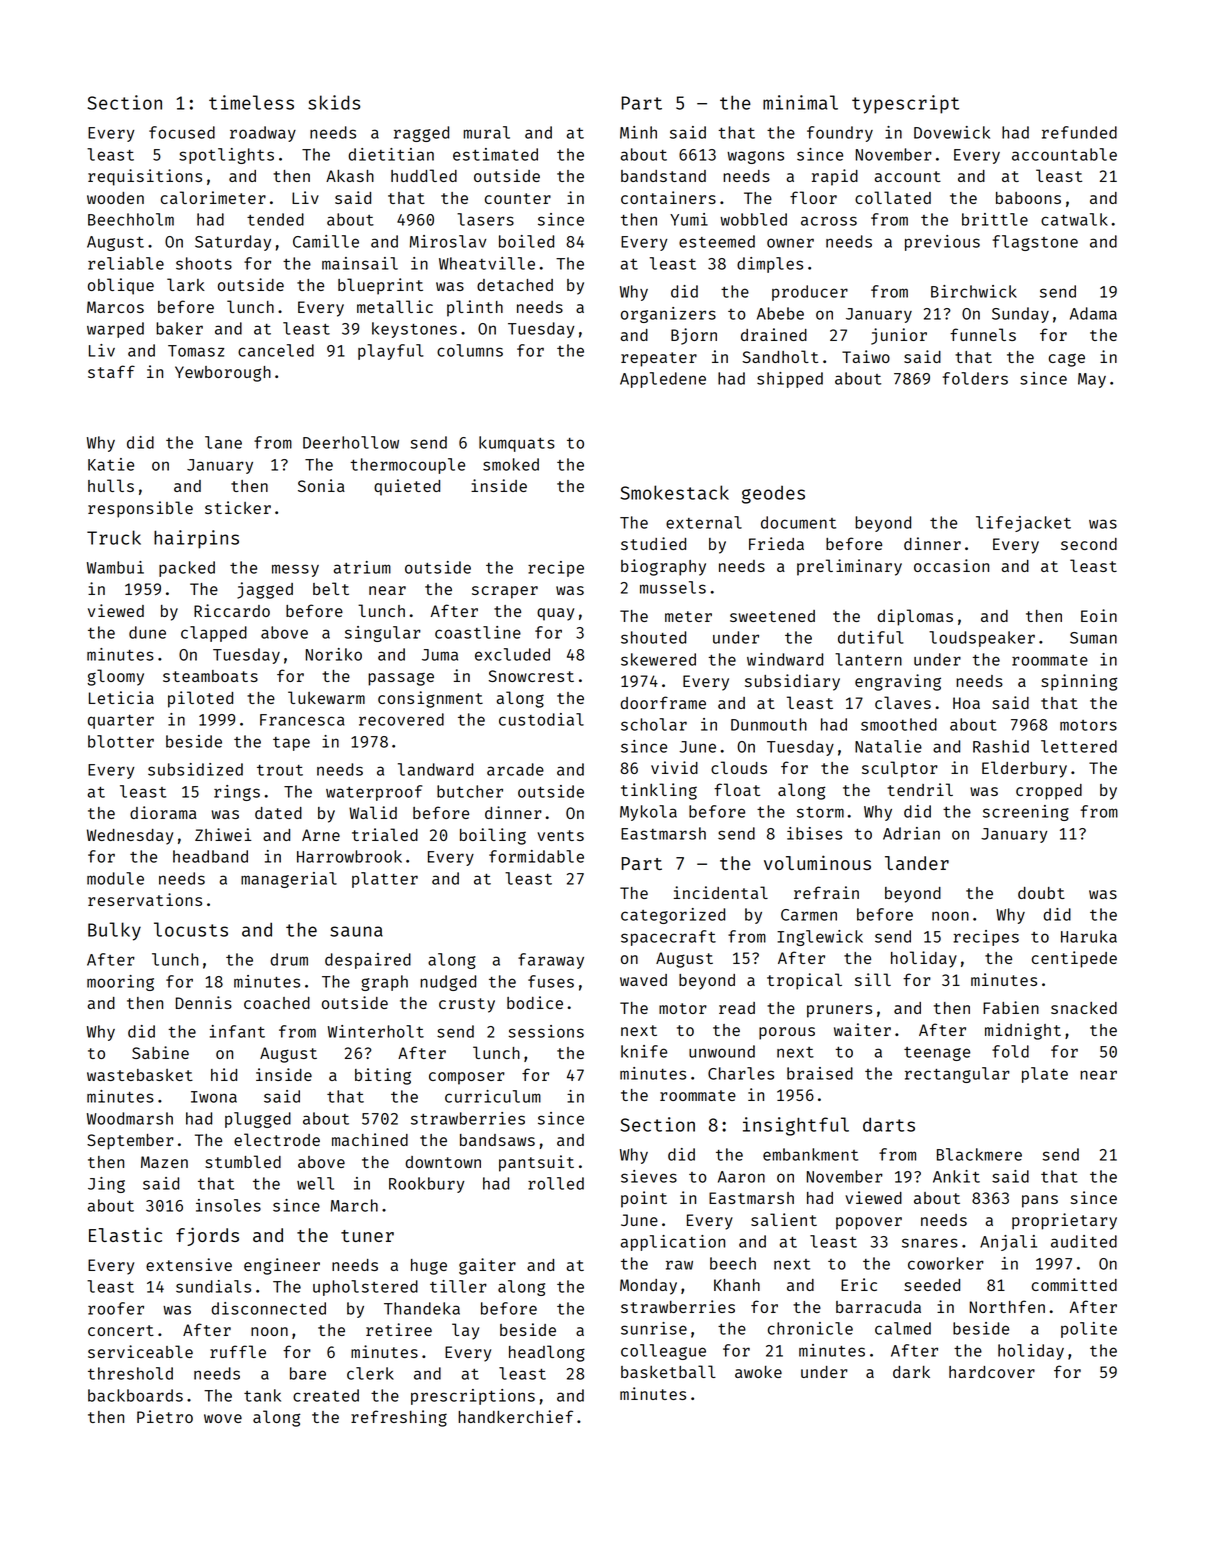 Image resolution: width=1205 pixels, height=1559 pixels. I want to click on Minh, so click(638, 132).
